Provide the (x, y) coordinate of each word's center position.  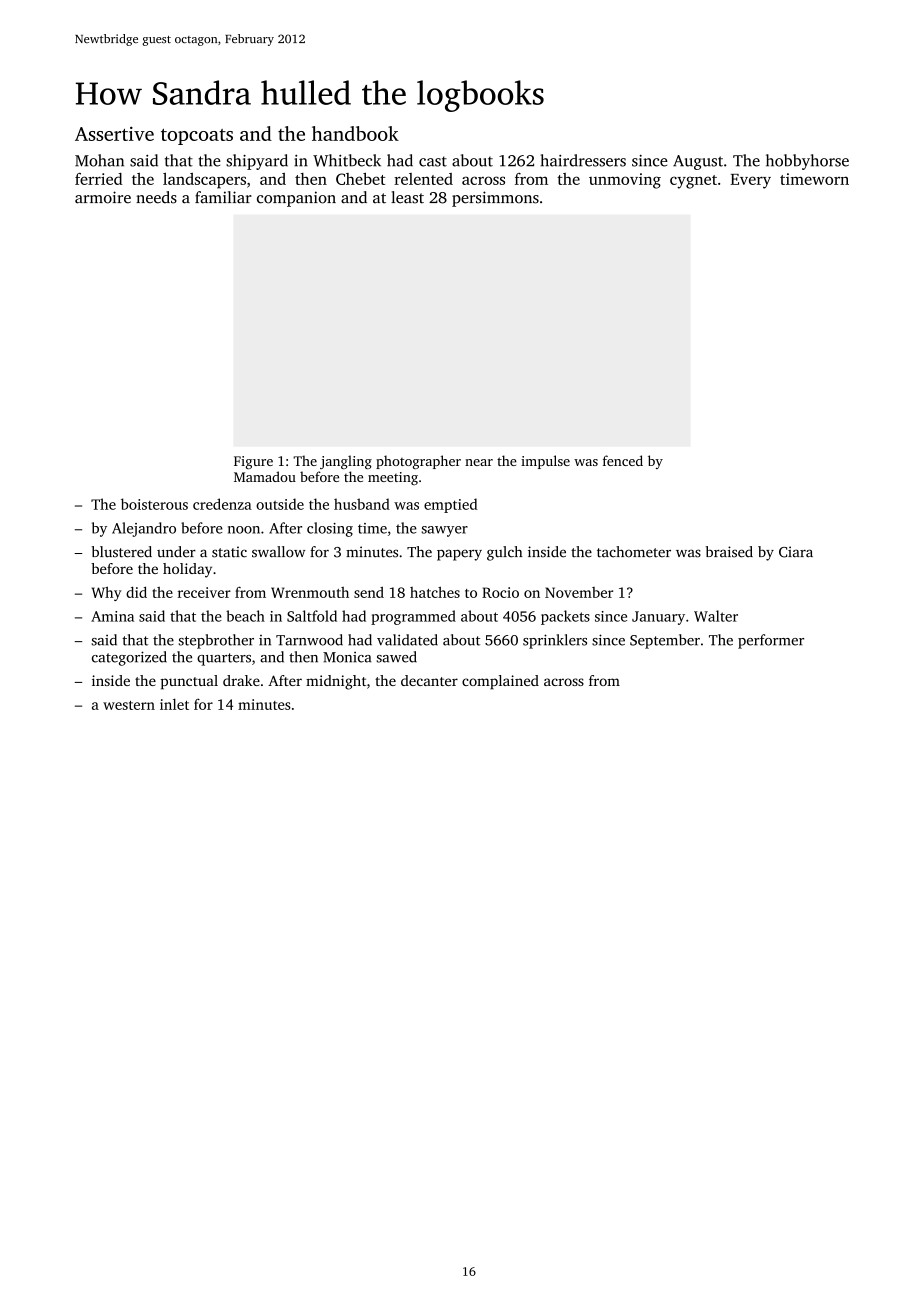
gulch (504, 553)
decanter (429, 680)
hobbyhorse (807, 162)
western (129, 705)
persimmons (495, 199)
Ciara (796, 552)
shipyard (257, 162)
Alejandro (144, 529)
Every (750, 181)
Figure (253, 462)
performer (771, 641)
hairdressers (583, 160)
